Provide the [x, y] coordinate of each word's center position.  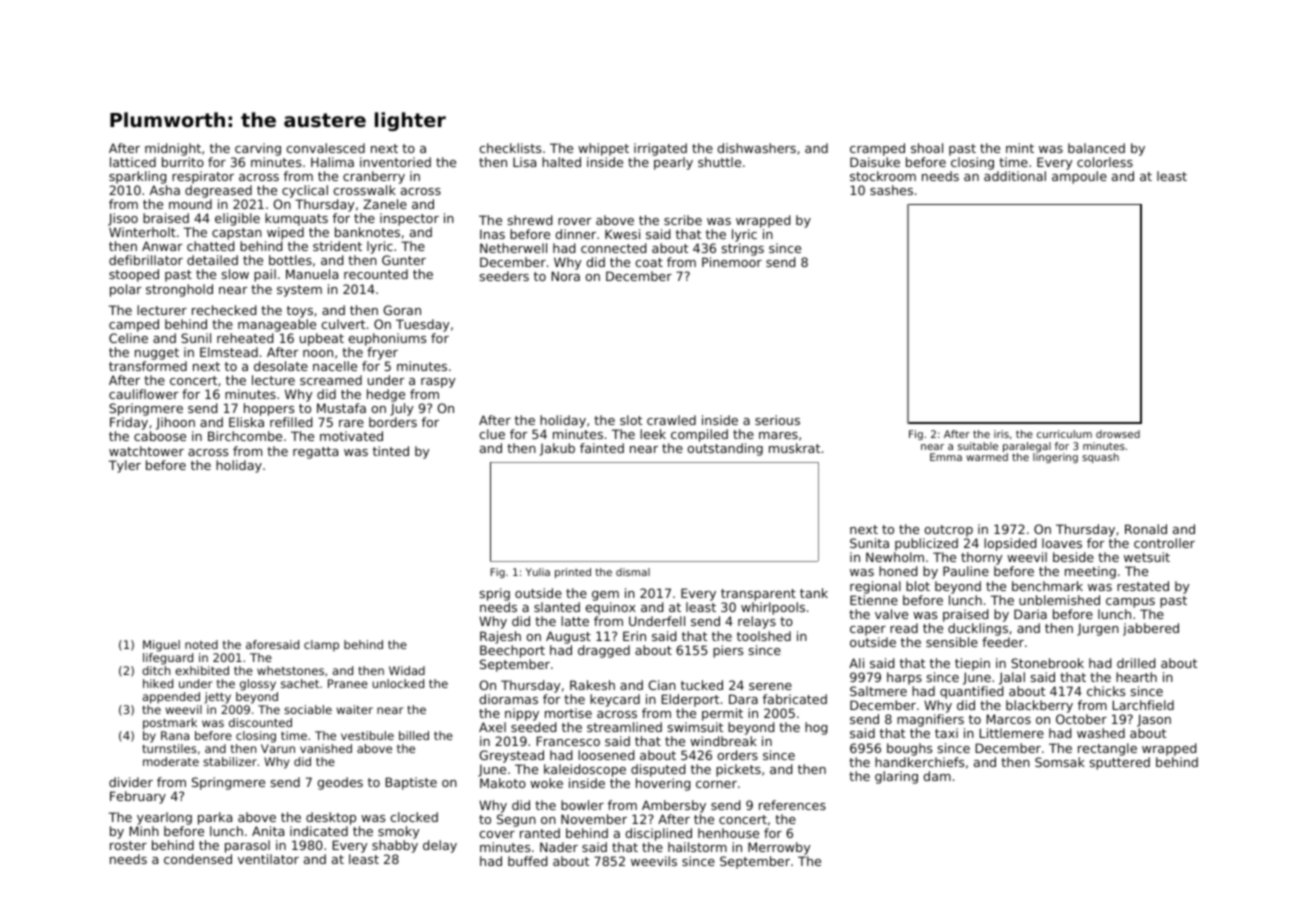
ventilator [268, 859]
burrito [183, 162]
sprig [495, 594]
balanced [1096, 148]
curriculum [1064, 434]
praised [965, 615]
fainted [602, 448]
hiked [158, 683]
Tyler [125, 466]
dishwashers [756, 148]
